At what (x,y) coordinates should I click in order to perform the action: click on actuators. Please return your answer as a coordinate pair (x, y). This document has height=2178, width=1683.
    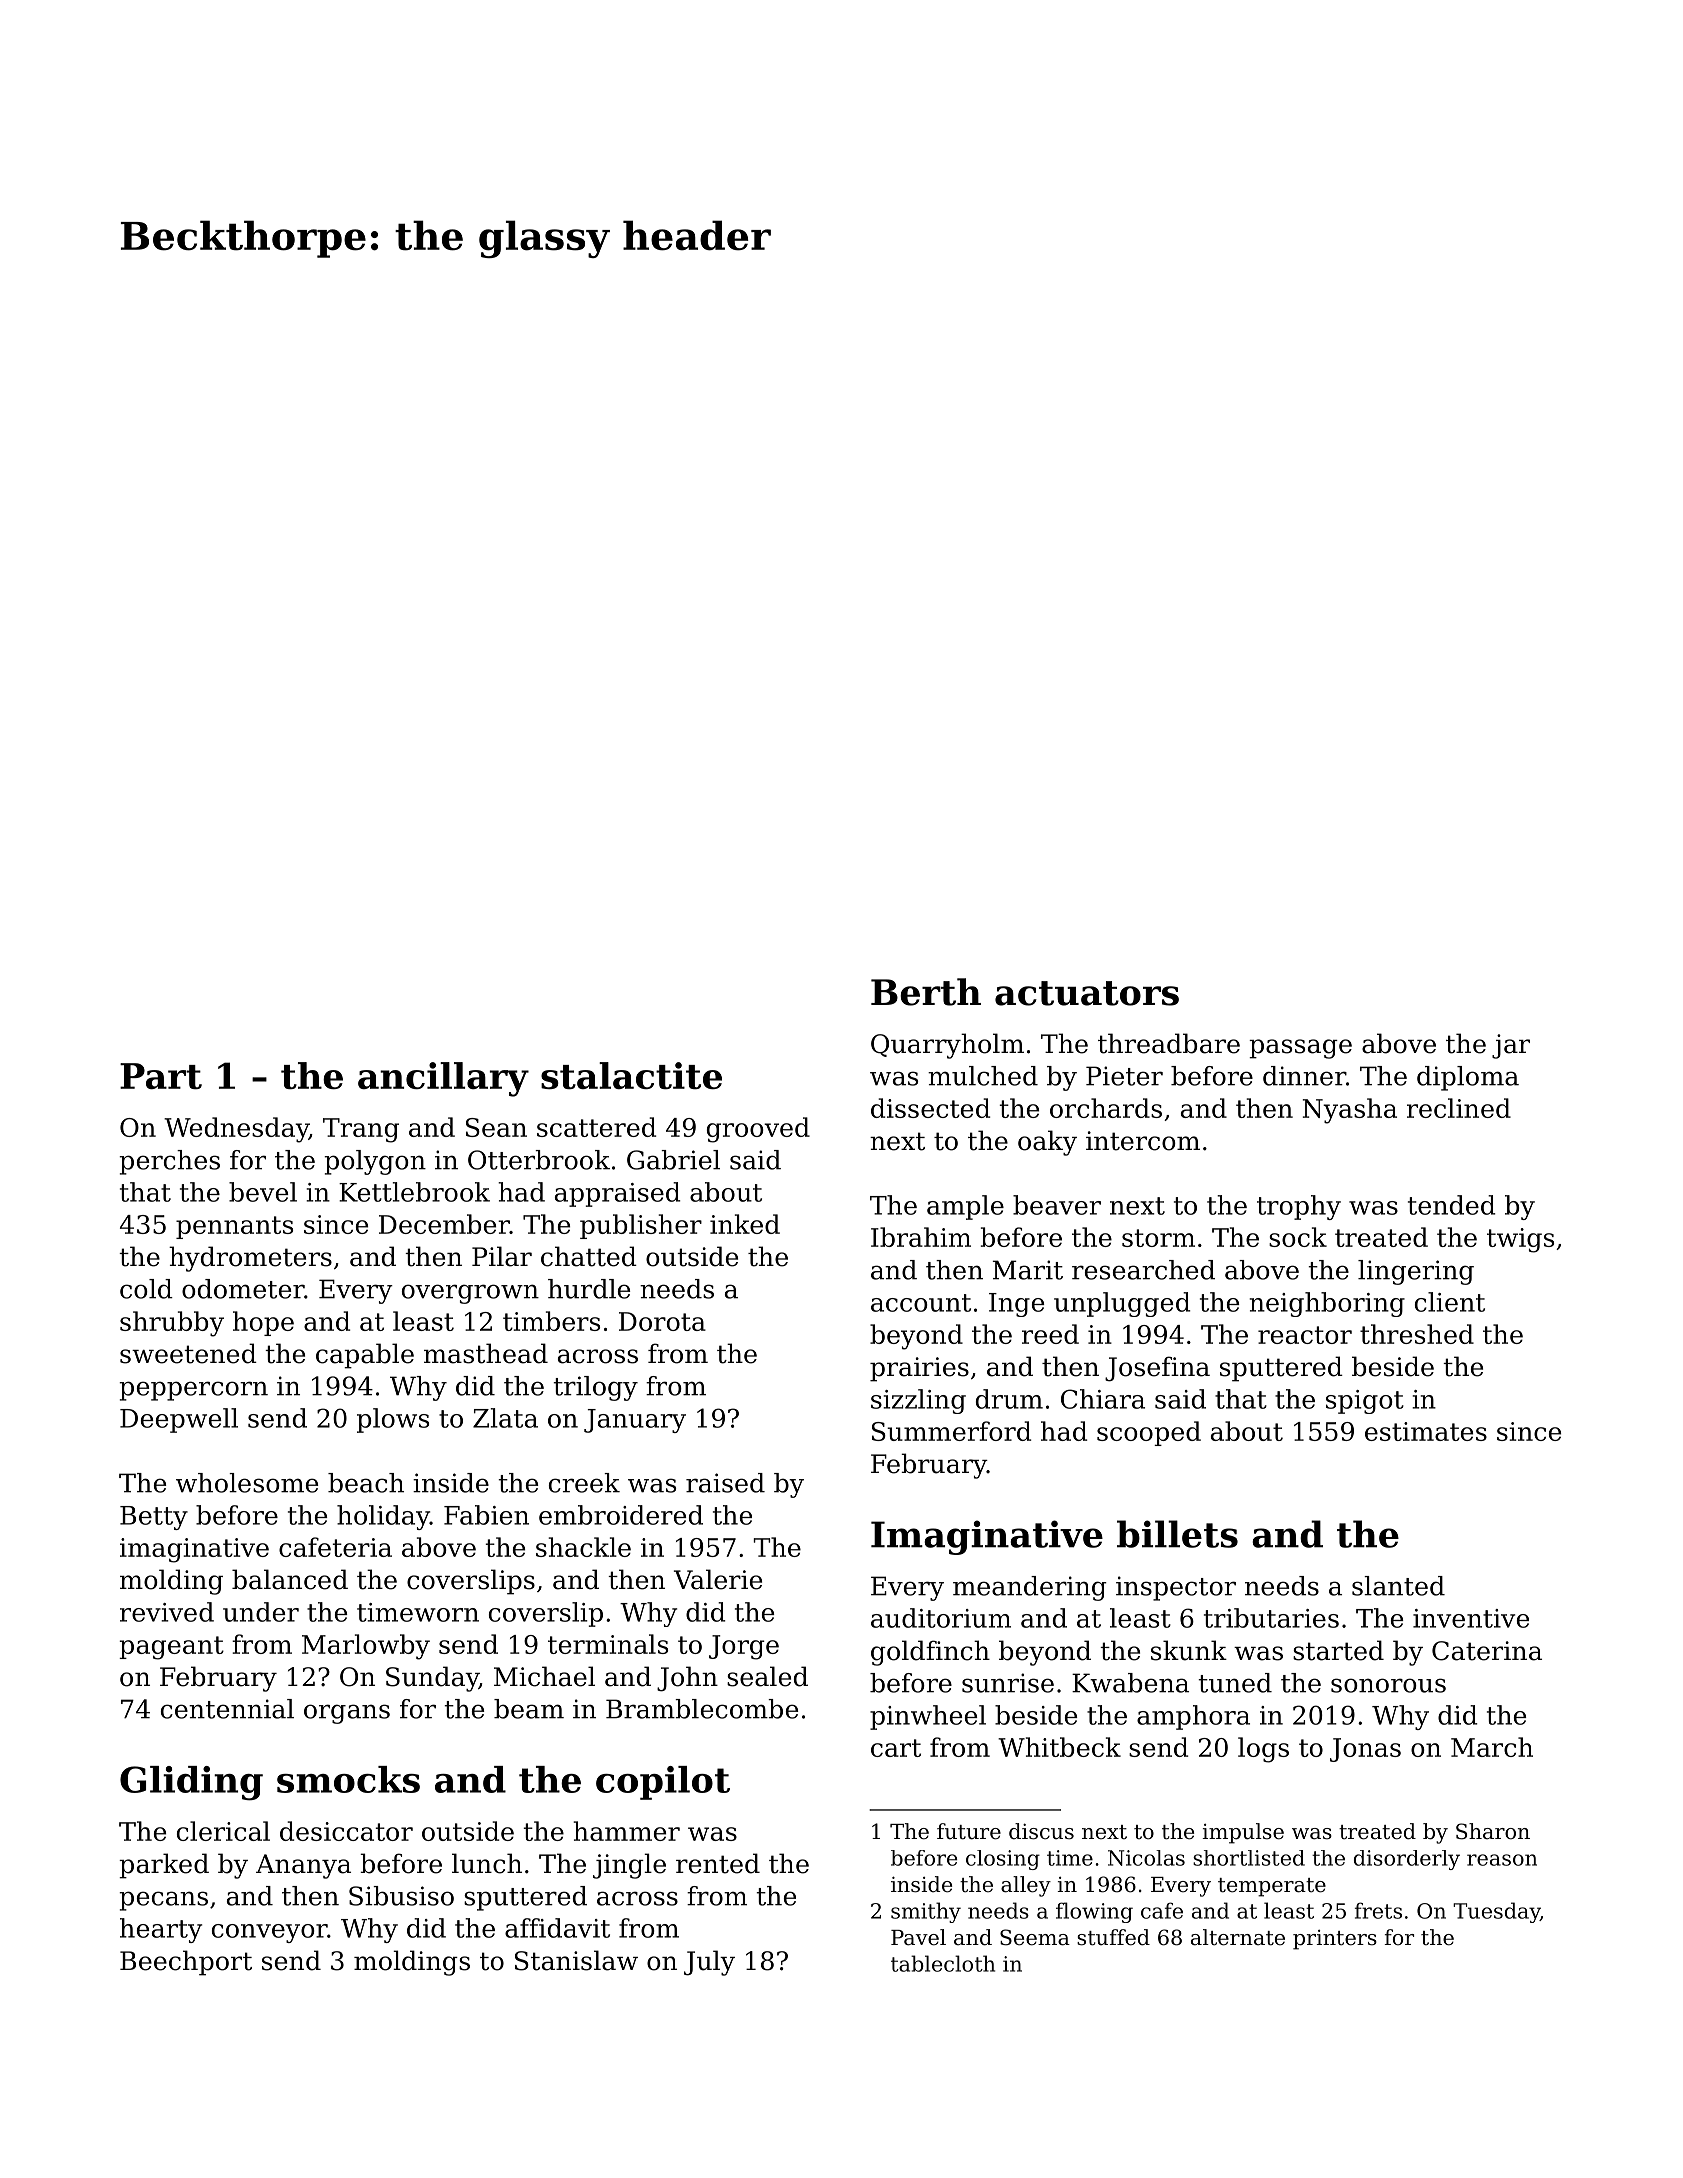
    Looking at the image, I should click on (1087, 993).
